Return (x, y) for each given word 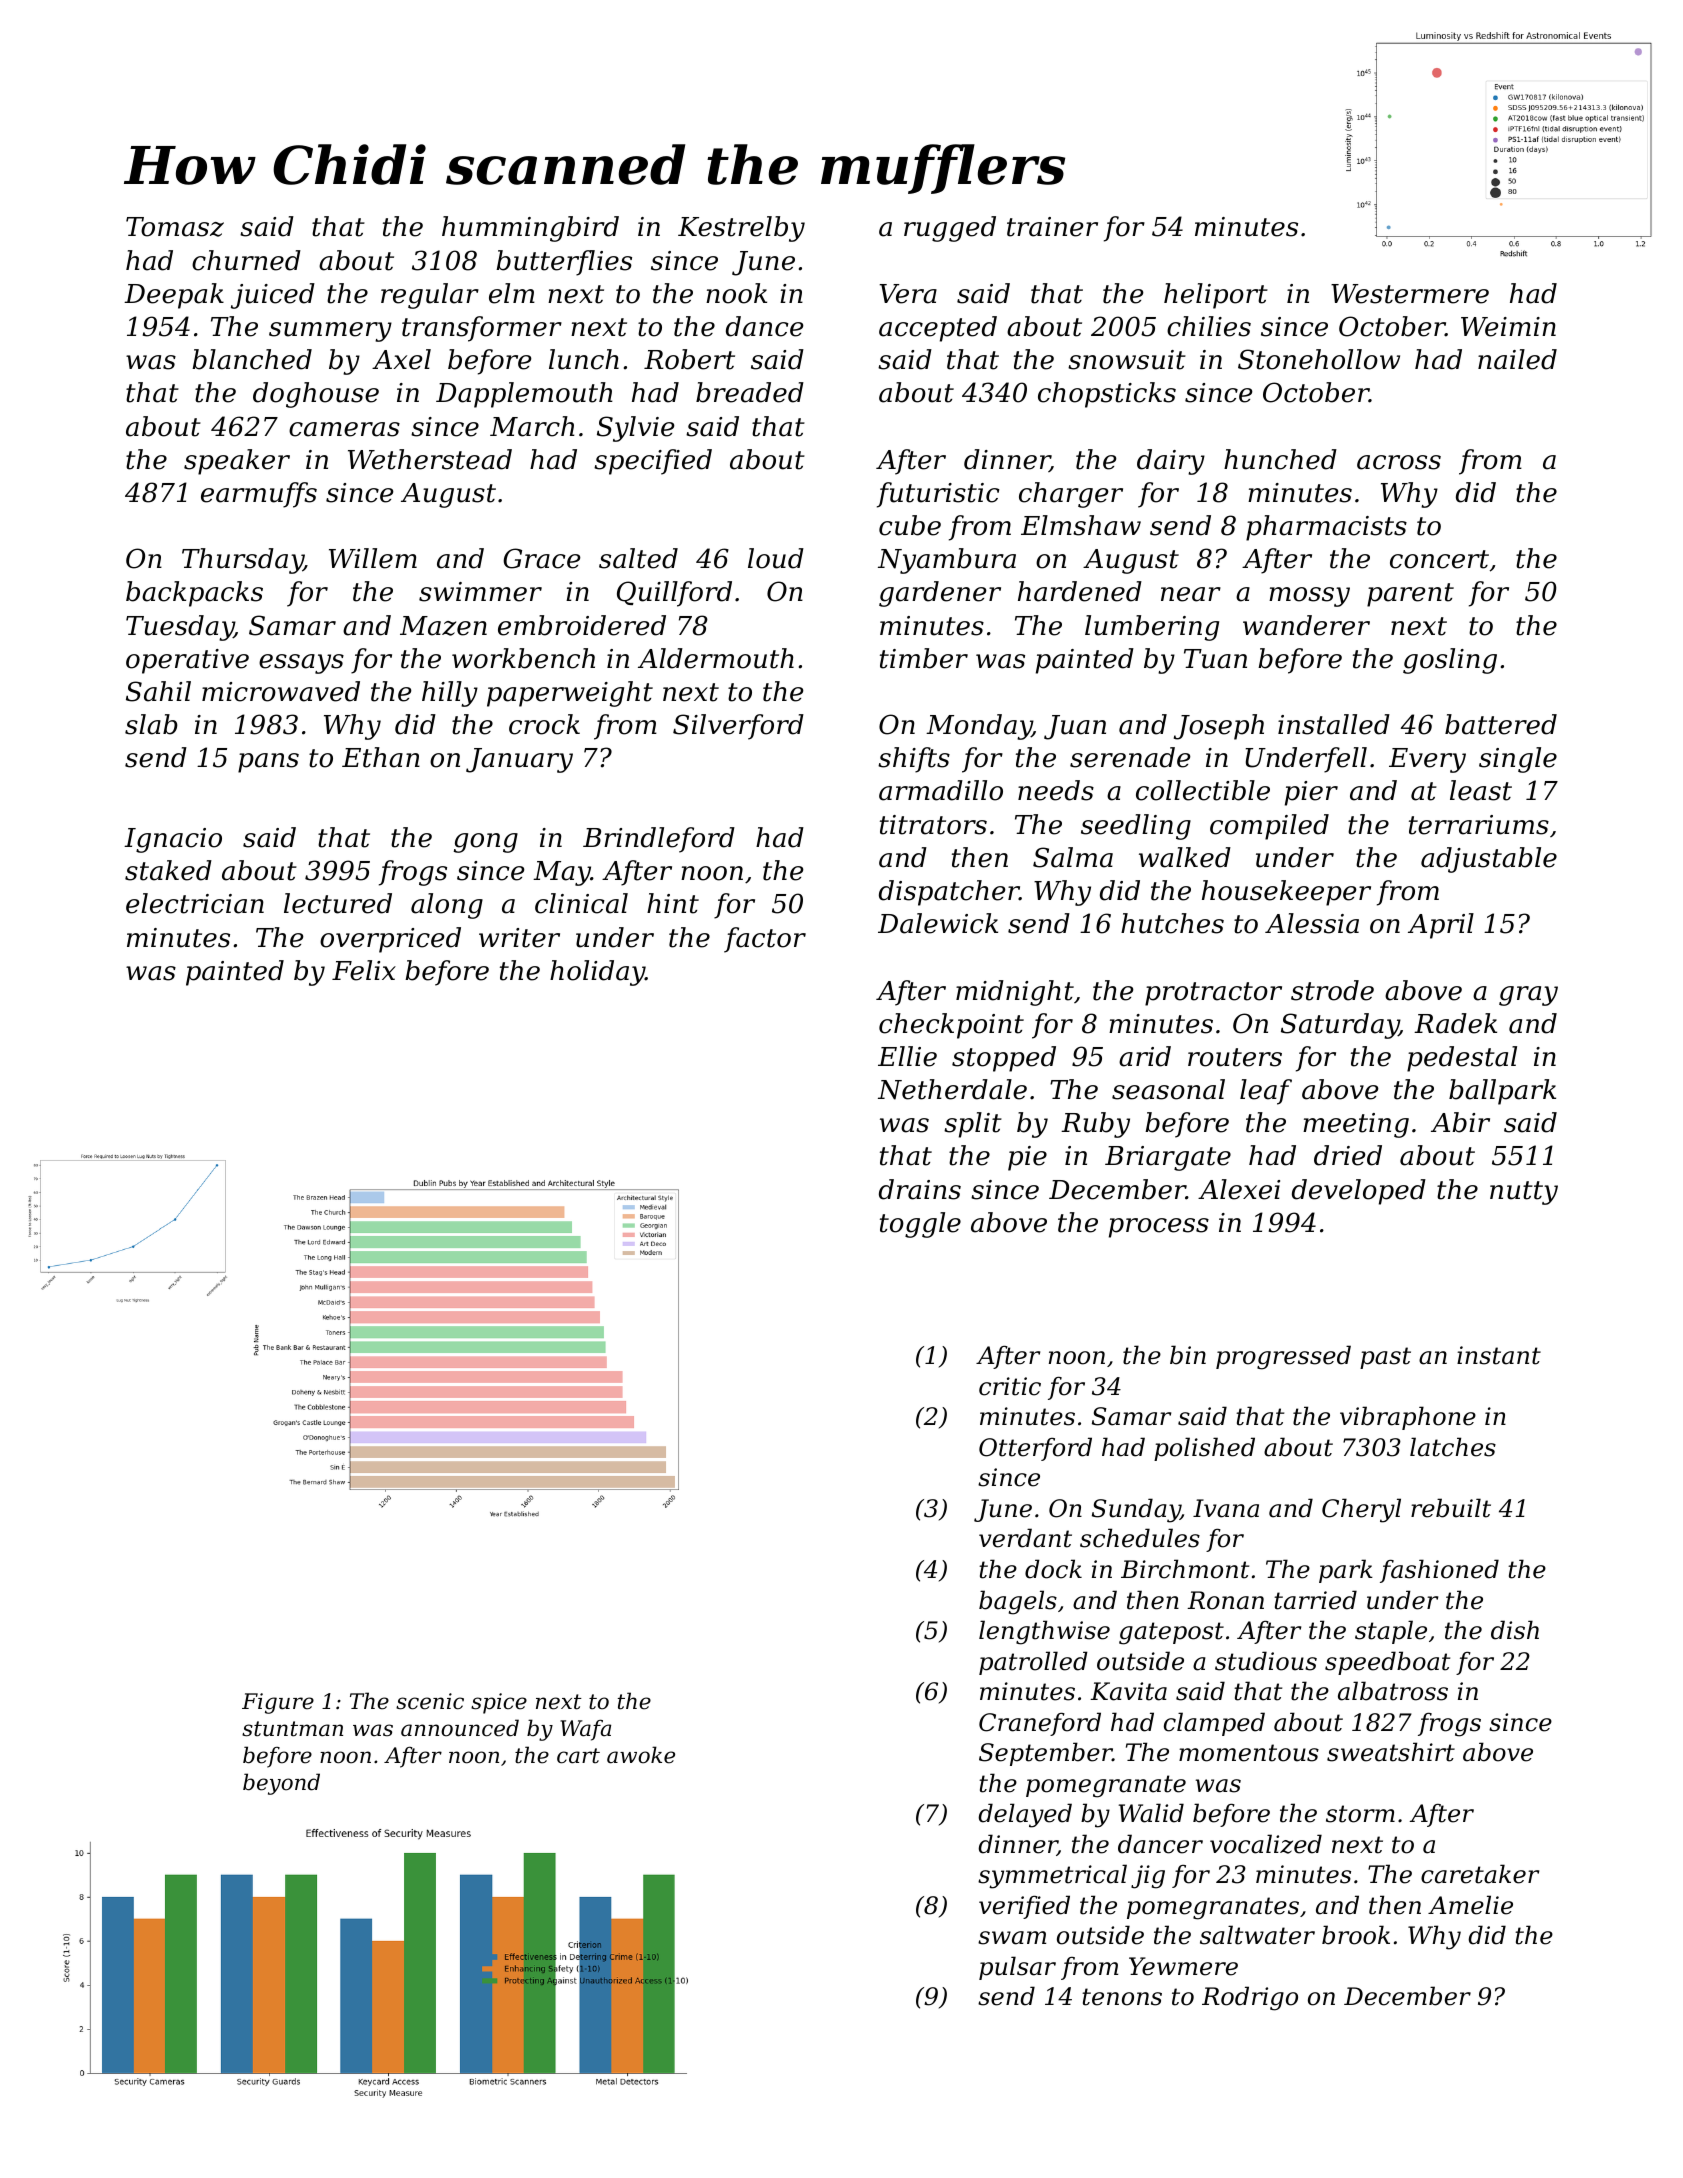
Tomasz (175, 227)
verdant (1025, 1538)
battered (1501, 724)
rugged (950, 229)
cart (578, 1756)
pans (268, 763)
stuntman (292, 1729)
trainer (1052, 227)
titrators (933, 825)
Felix (364, 970)
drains (920, 1189)
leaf (1266, 1092)
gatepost (1171, 1633)
